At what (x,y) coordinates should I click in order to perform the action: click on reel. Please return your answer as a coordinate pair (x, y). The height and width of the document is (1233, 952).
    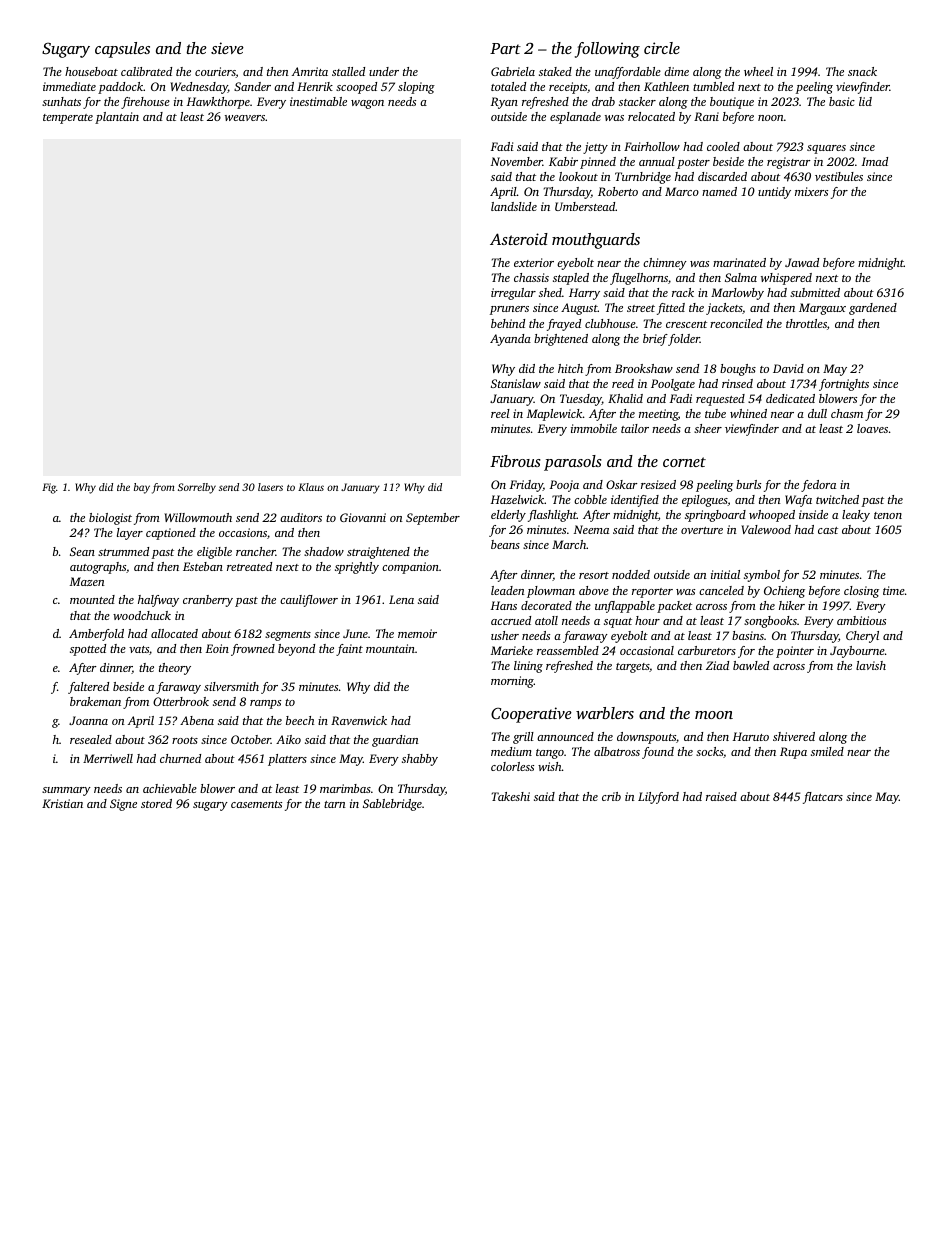
    Looking at the image, I should click on (500, 413).
